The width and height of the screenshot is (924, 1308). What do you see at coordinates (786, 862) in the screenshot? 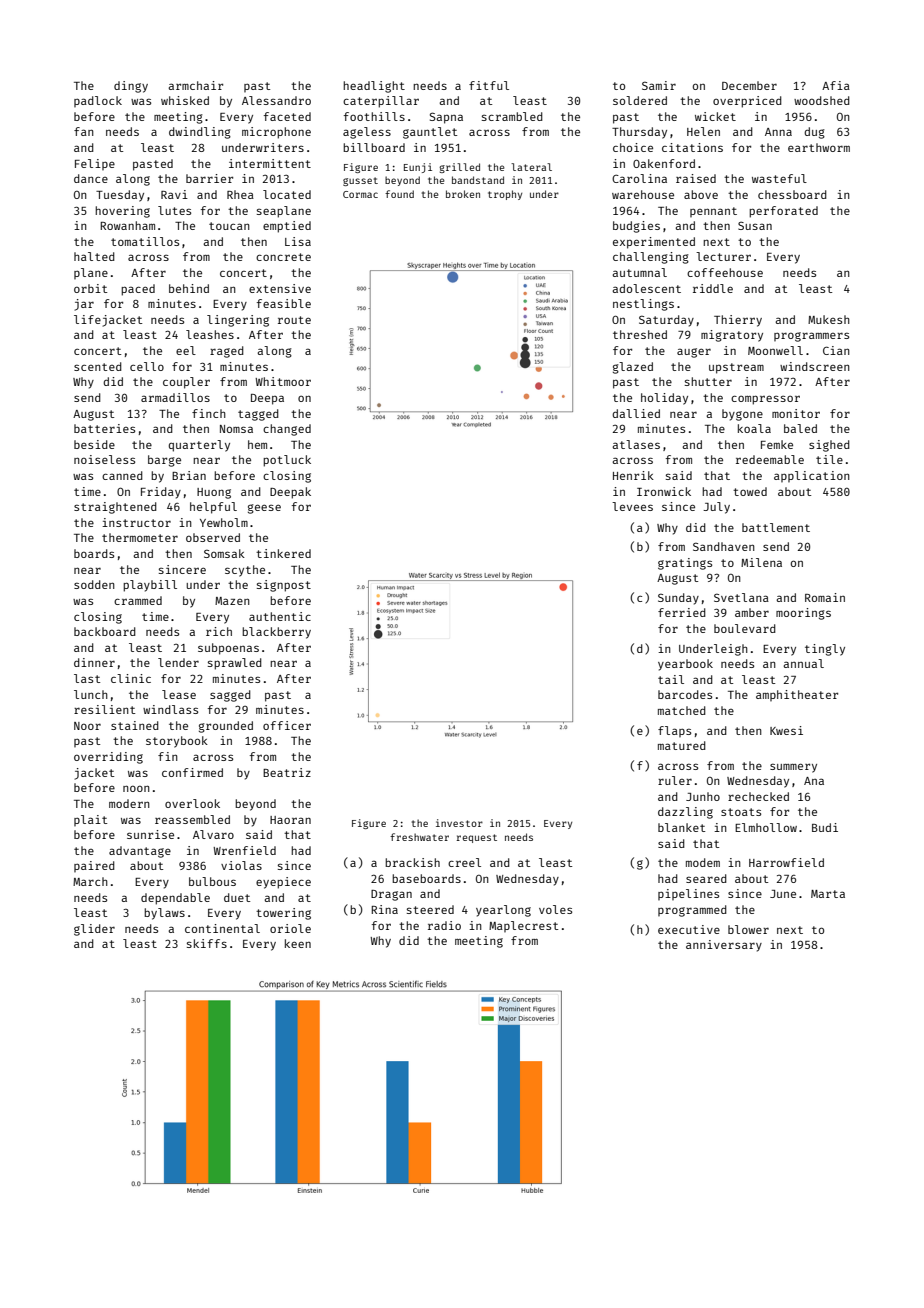
I see `Harrowfield` at bounding box center [786, 862].
